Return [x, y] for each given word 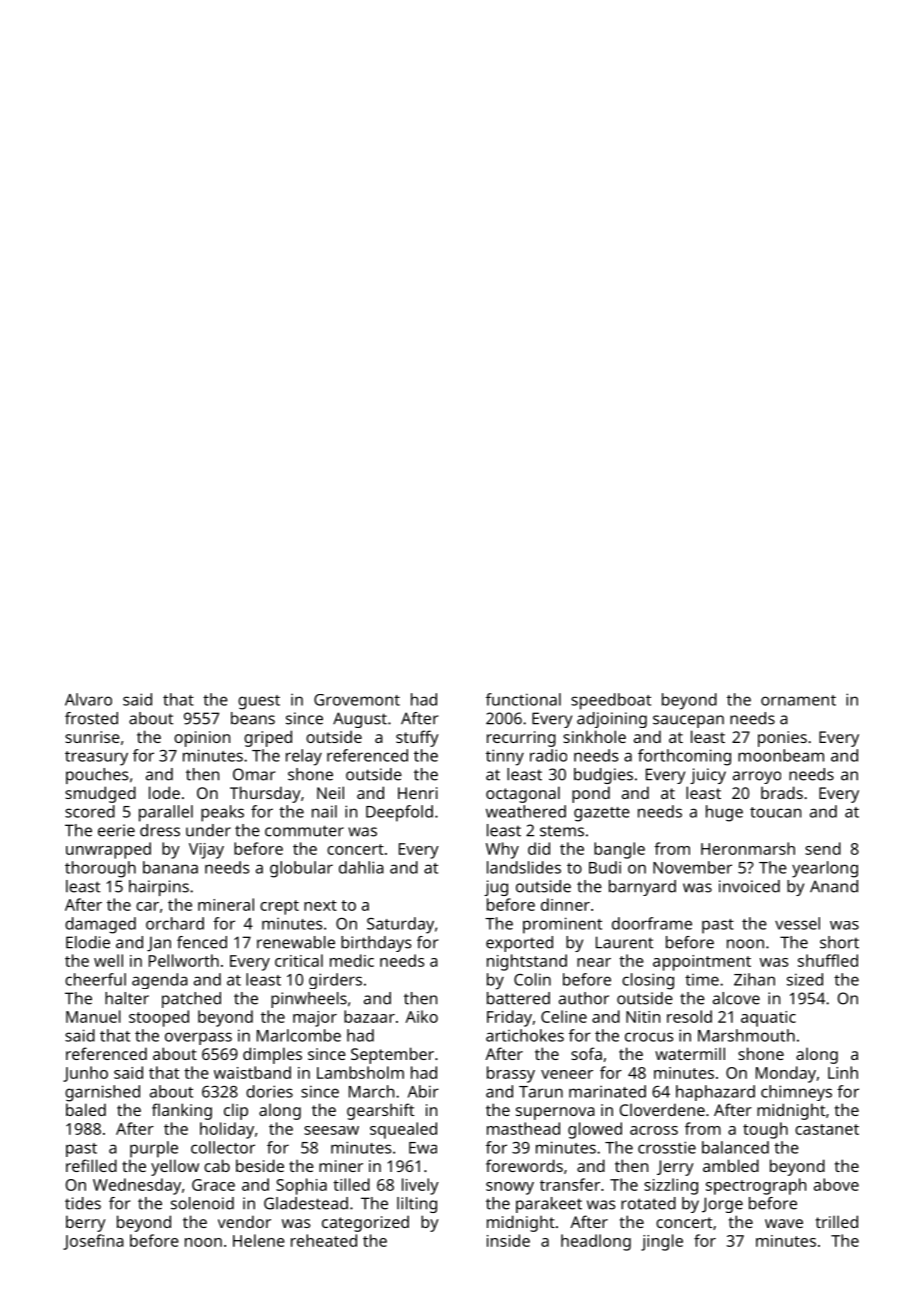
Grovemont [357, 700]
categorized [365, 1223]
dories [269, 1091]
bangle [619, 850]
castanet [827, 1129]
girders [335, 981]
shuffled [828, 960]
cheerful [95, 979]
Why [502, 850]
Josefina [93, 1242]
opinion [202, 739]
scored [90, 811]
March [371, 1091]
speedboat [611, 701]
